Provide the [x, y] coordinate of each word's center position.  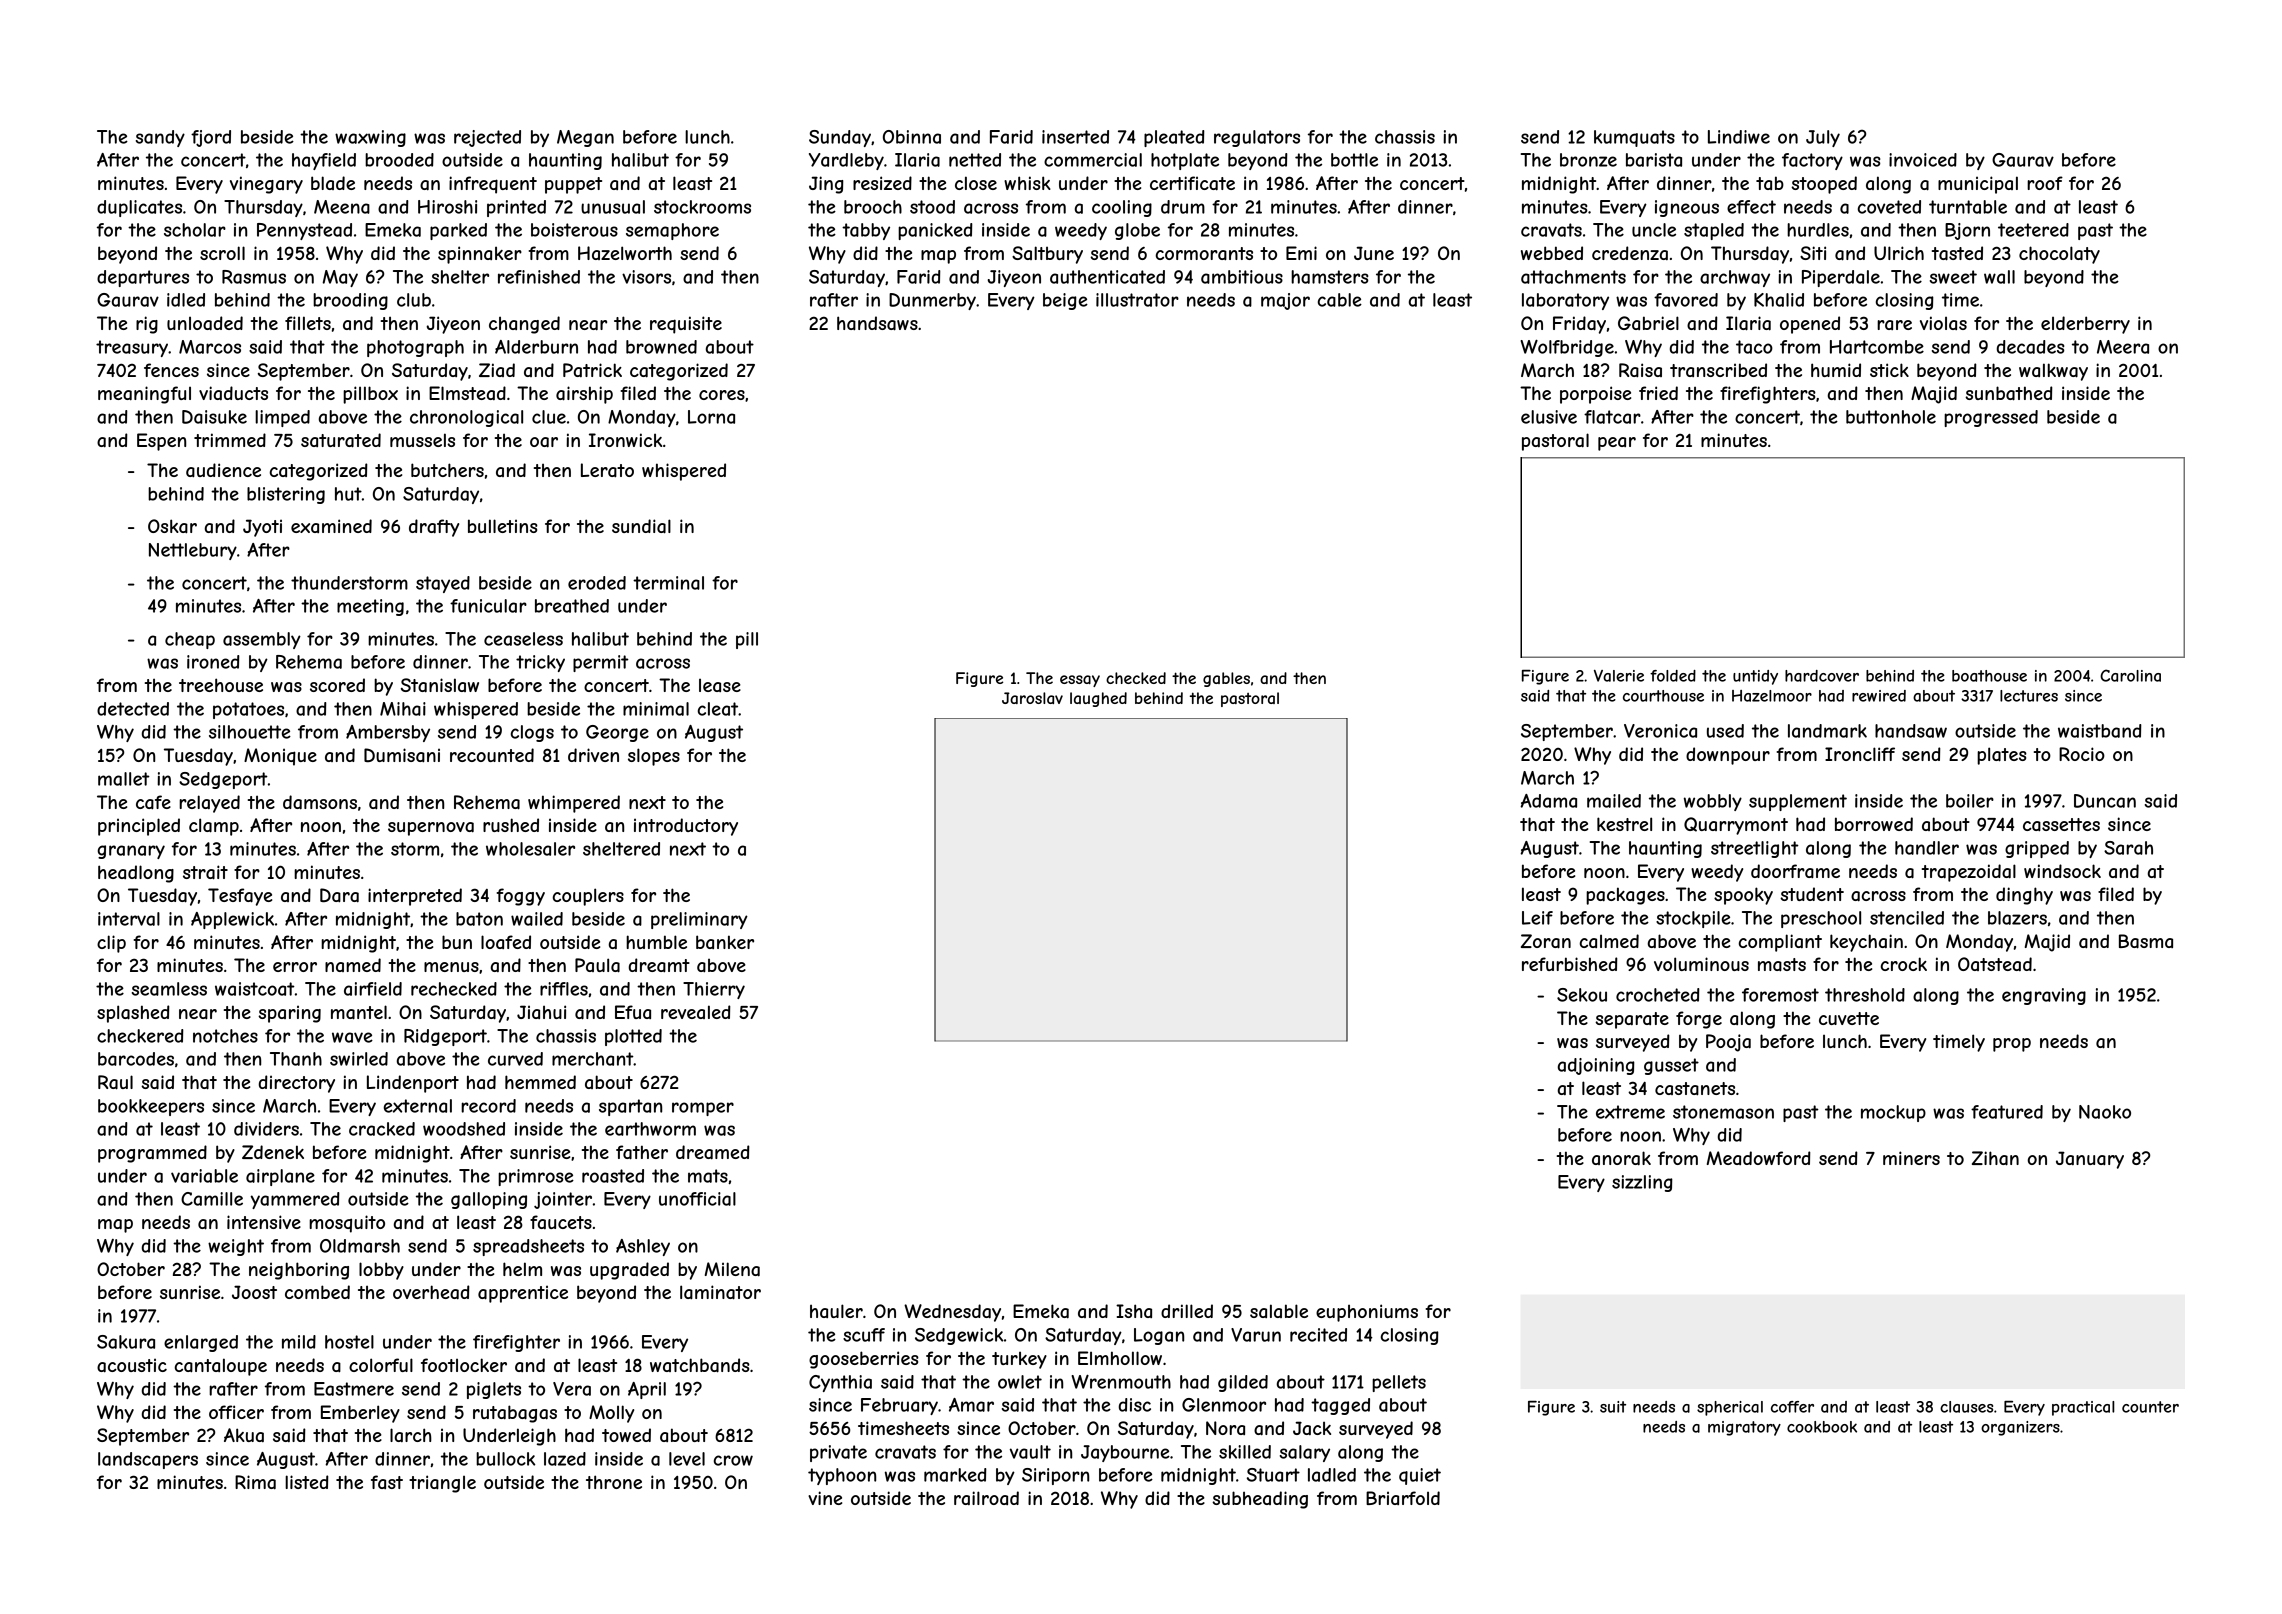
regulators [1257, 138]
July [1823, 138]
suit [1613, 1407]
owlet [1020, 1382]
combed [317, 1292]
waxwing [370, 138]
